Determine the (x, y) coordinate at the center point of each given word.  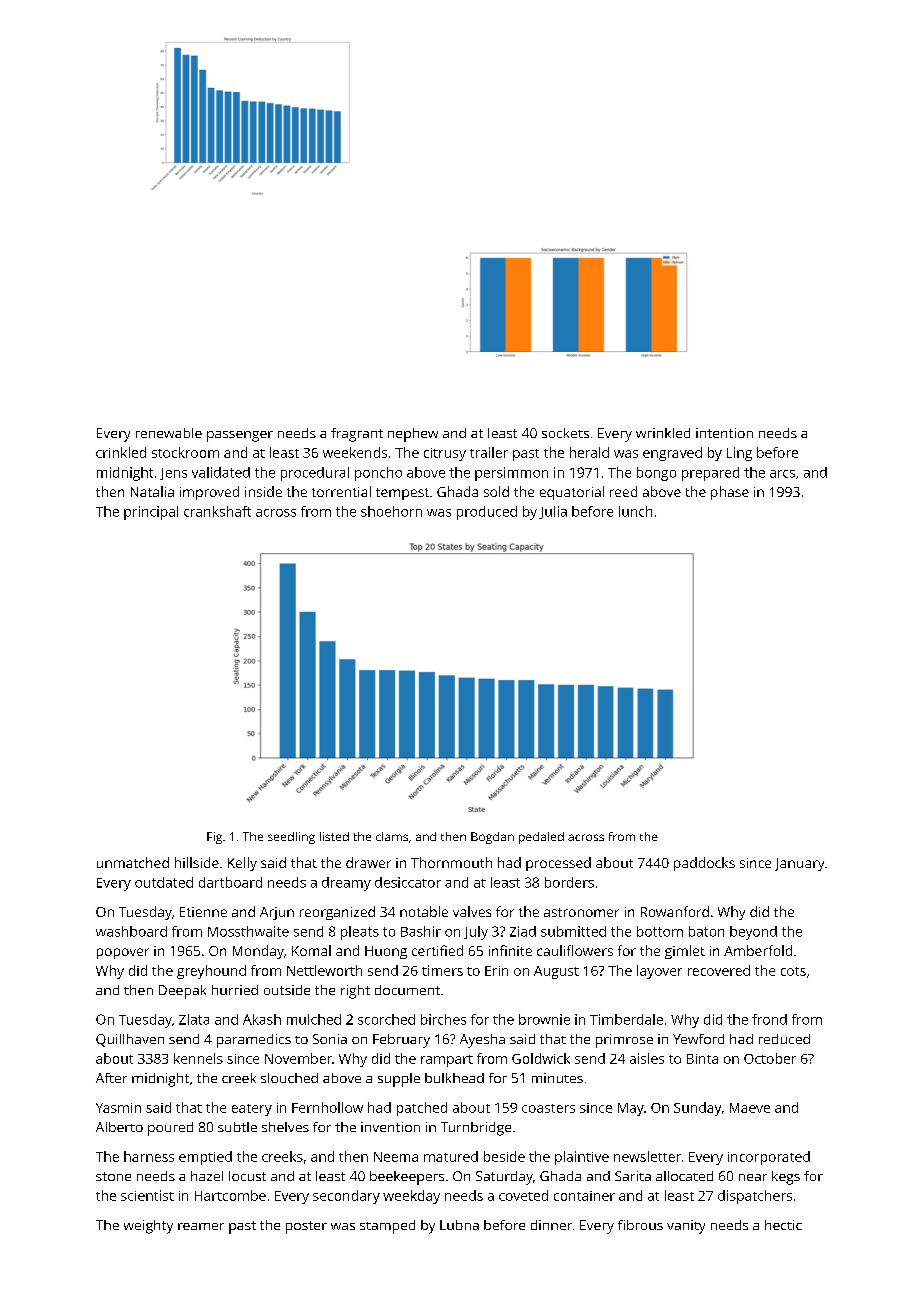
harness (149, 1156)
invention (390, 1127)
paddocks (704, 864)
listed (334, 836)
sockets (565, 433)
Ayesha (482, 1041)
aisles (647, 1058)
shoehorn (391, 511)
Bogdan (492, 838)
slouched (289, 1078)
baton (706, 931)
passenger (240, 436)
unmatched (133, 862)
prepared (710, 474)
